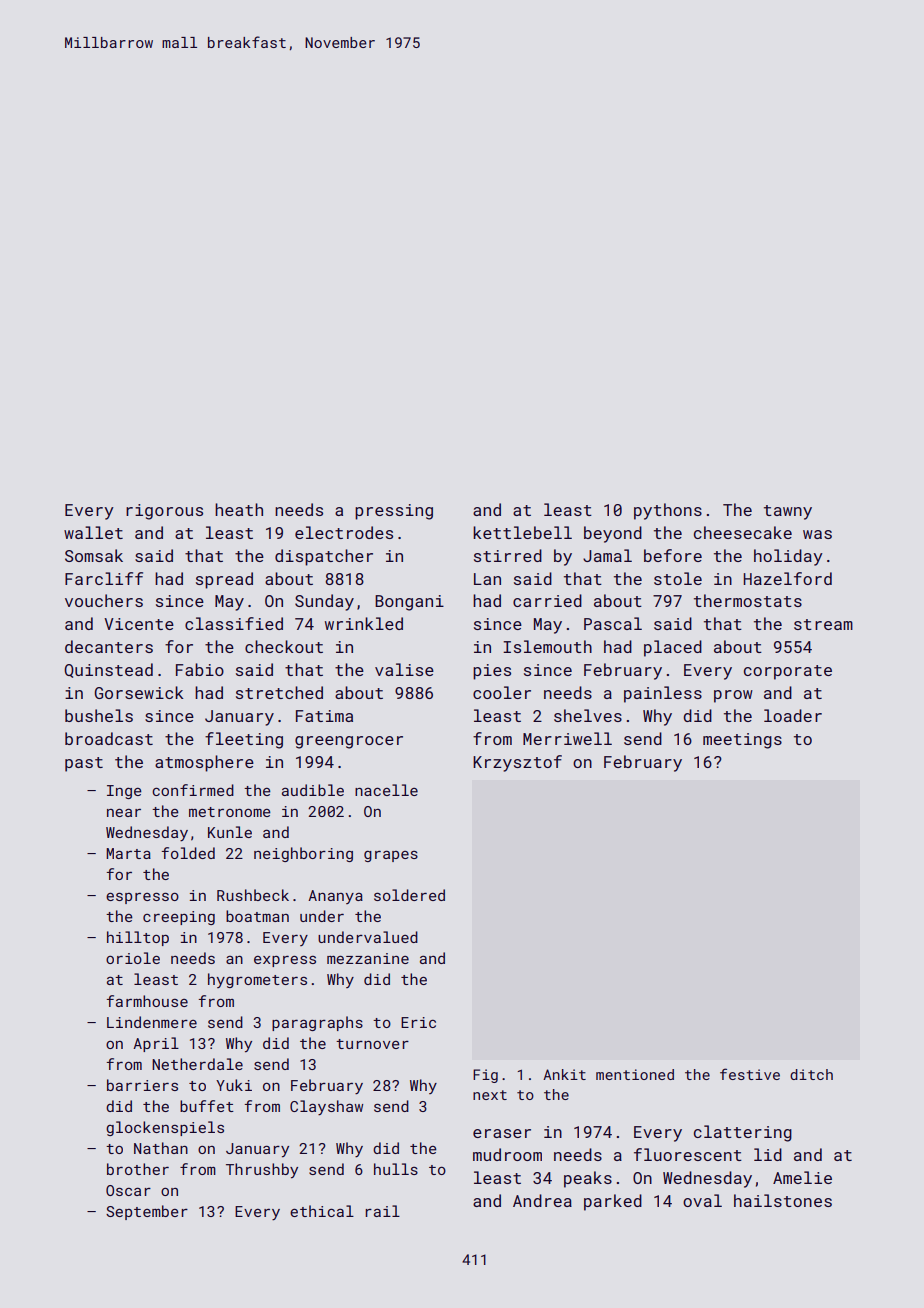  What do you see at coordinates (322, 1211) in the screenshot?
I see `ethical` at bounding box center [322, 1211].
